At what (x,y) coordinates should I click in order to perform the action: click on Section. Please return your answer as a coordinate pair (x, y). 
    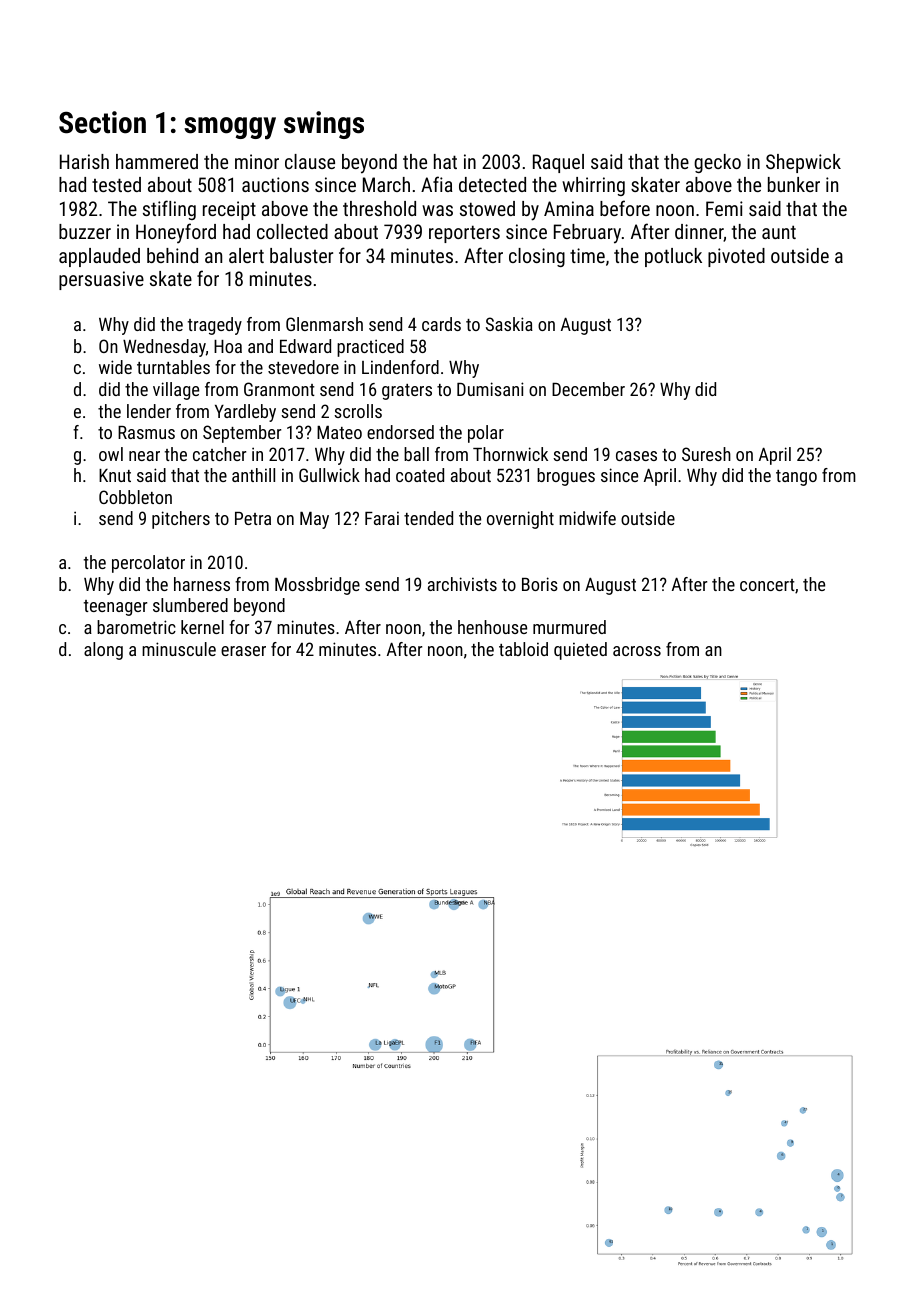
    Looking at the image, I should click on (102, 122).
